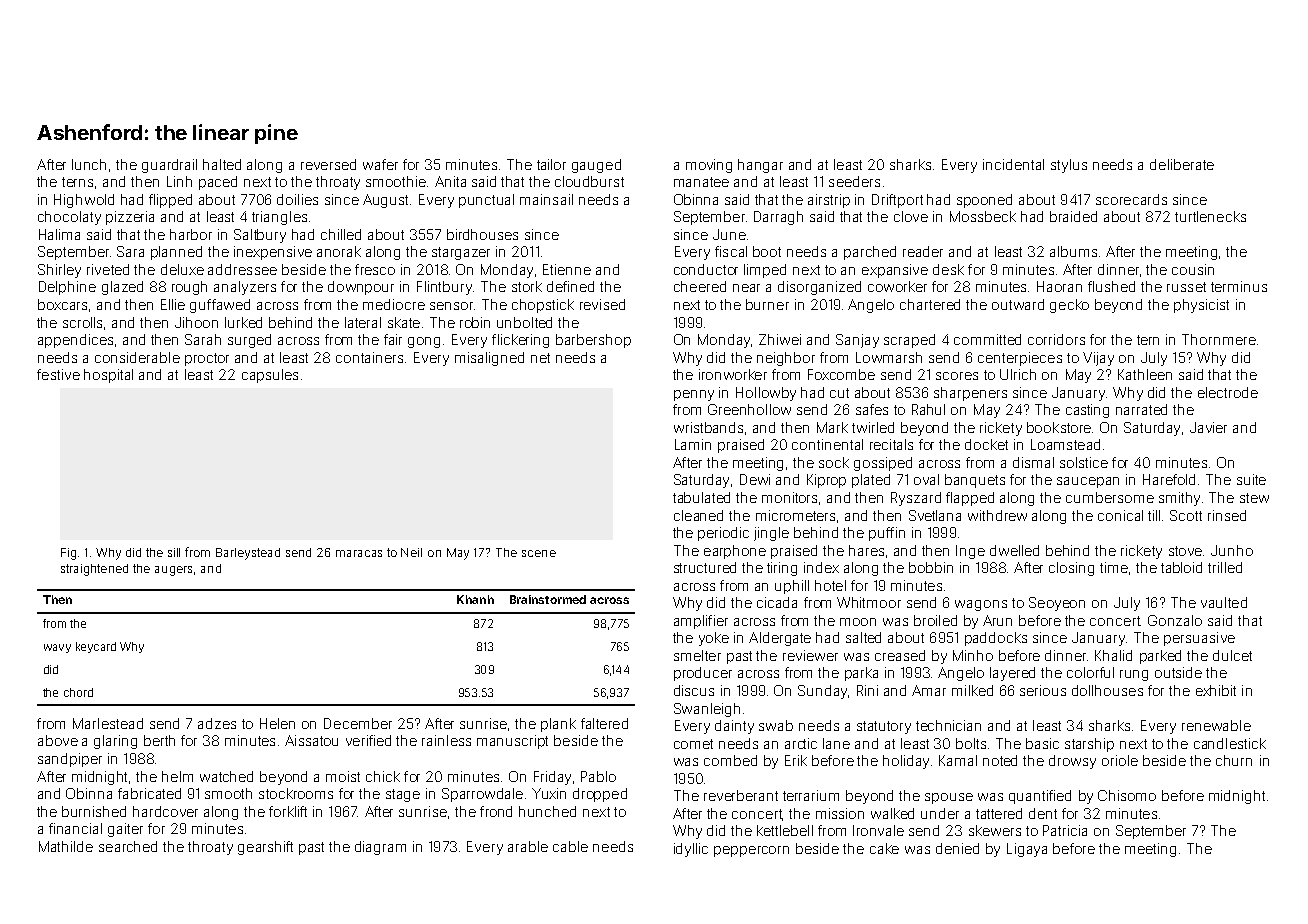 This document has width=1308, height=924. What do you see at coordinates (1059, 427) in the document?
I see `bookstore` at bounding box center [1059, 427].
